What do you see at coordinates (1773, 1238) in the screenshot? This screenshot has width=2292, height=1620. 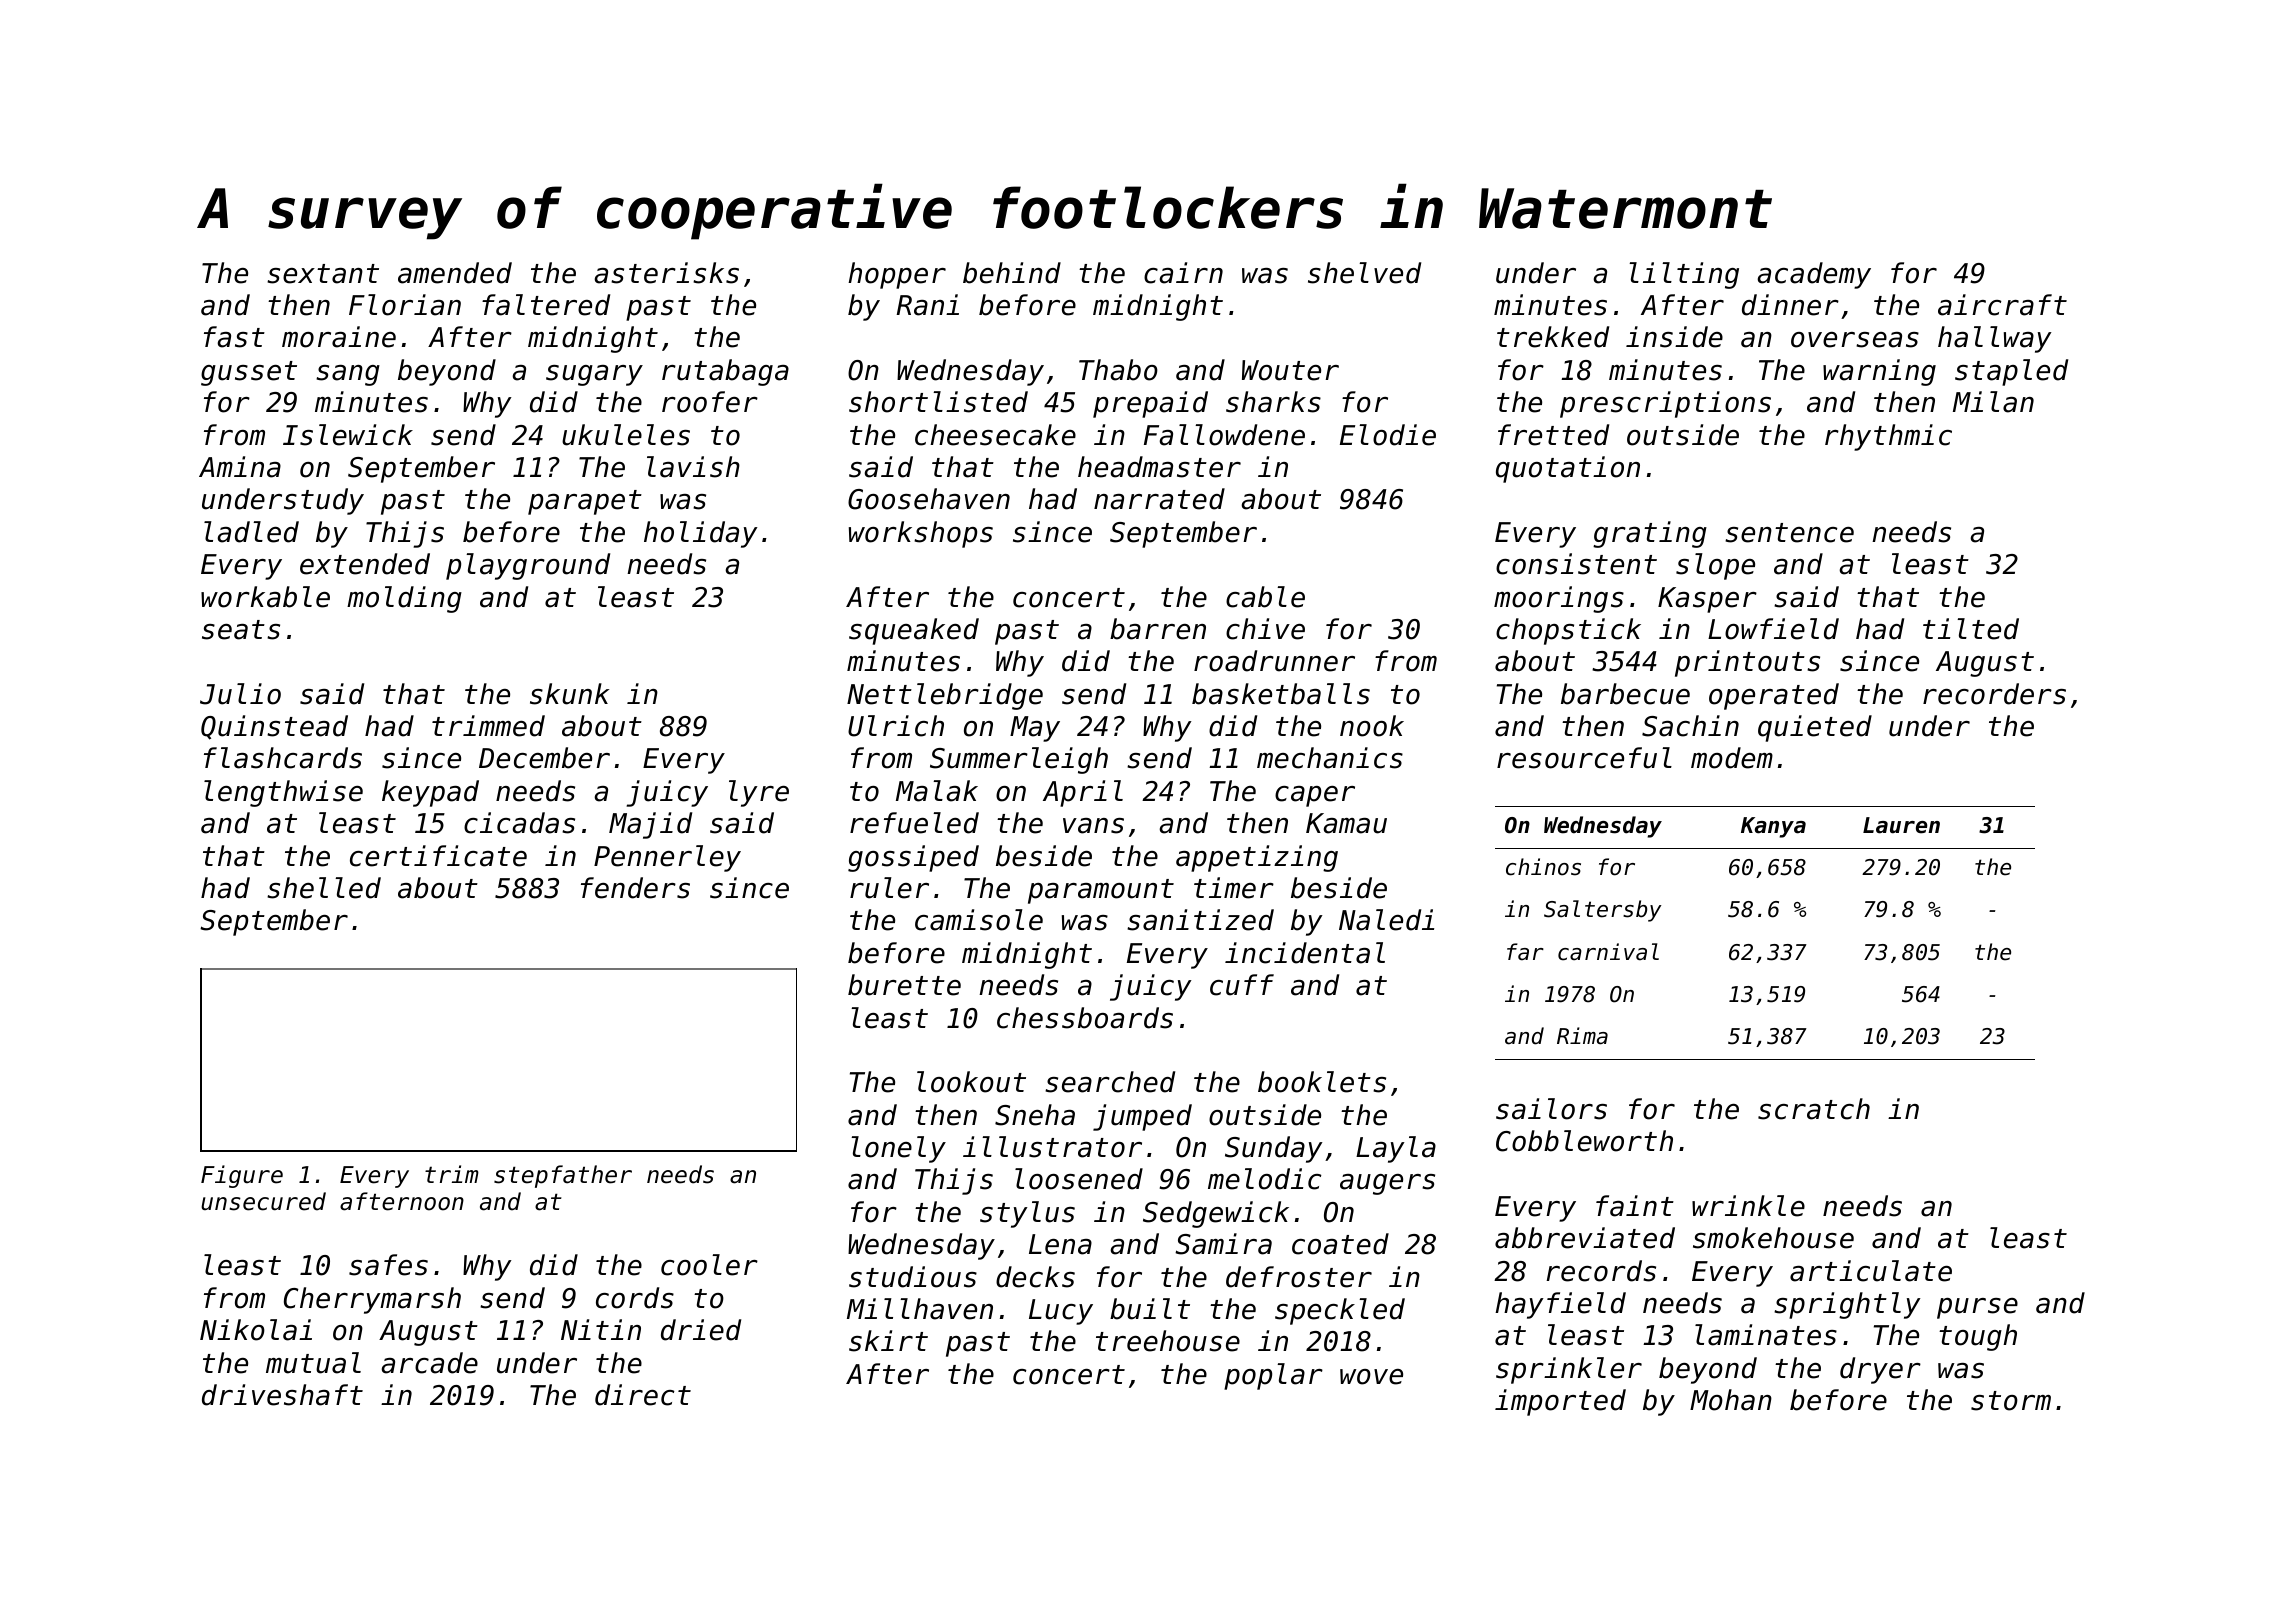 I see `smokehouse` at bounding box center [1773, 1238].
